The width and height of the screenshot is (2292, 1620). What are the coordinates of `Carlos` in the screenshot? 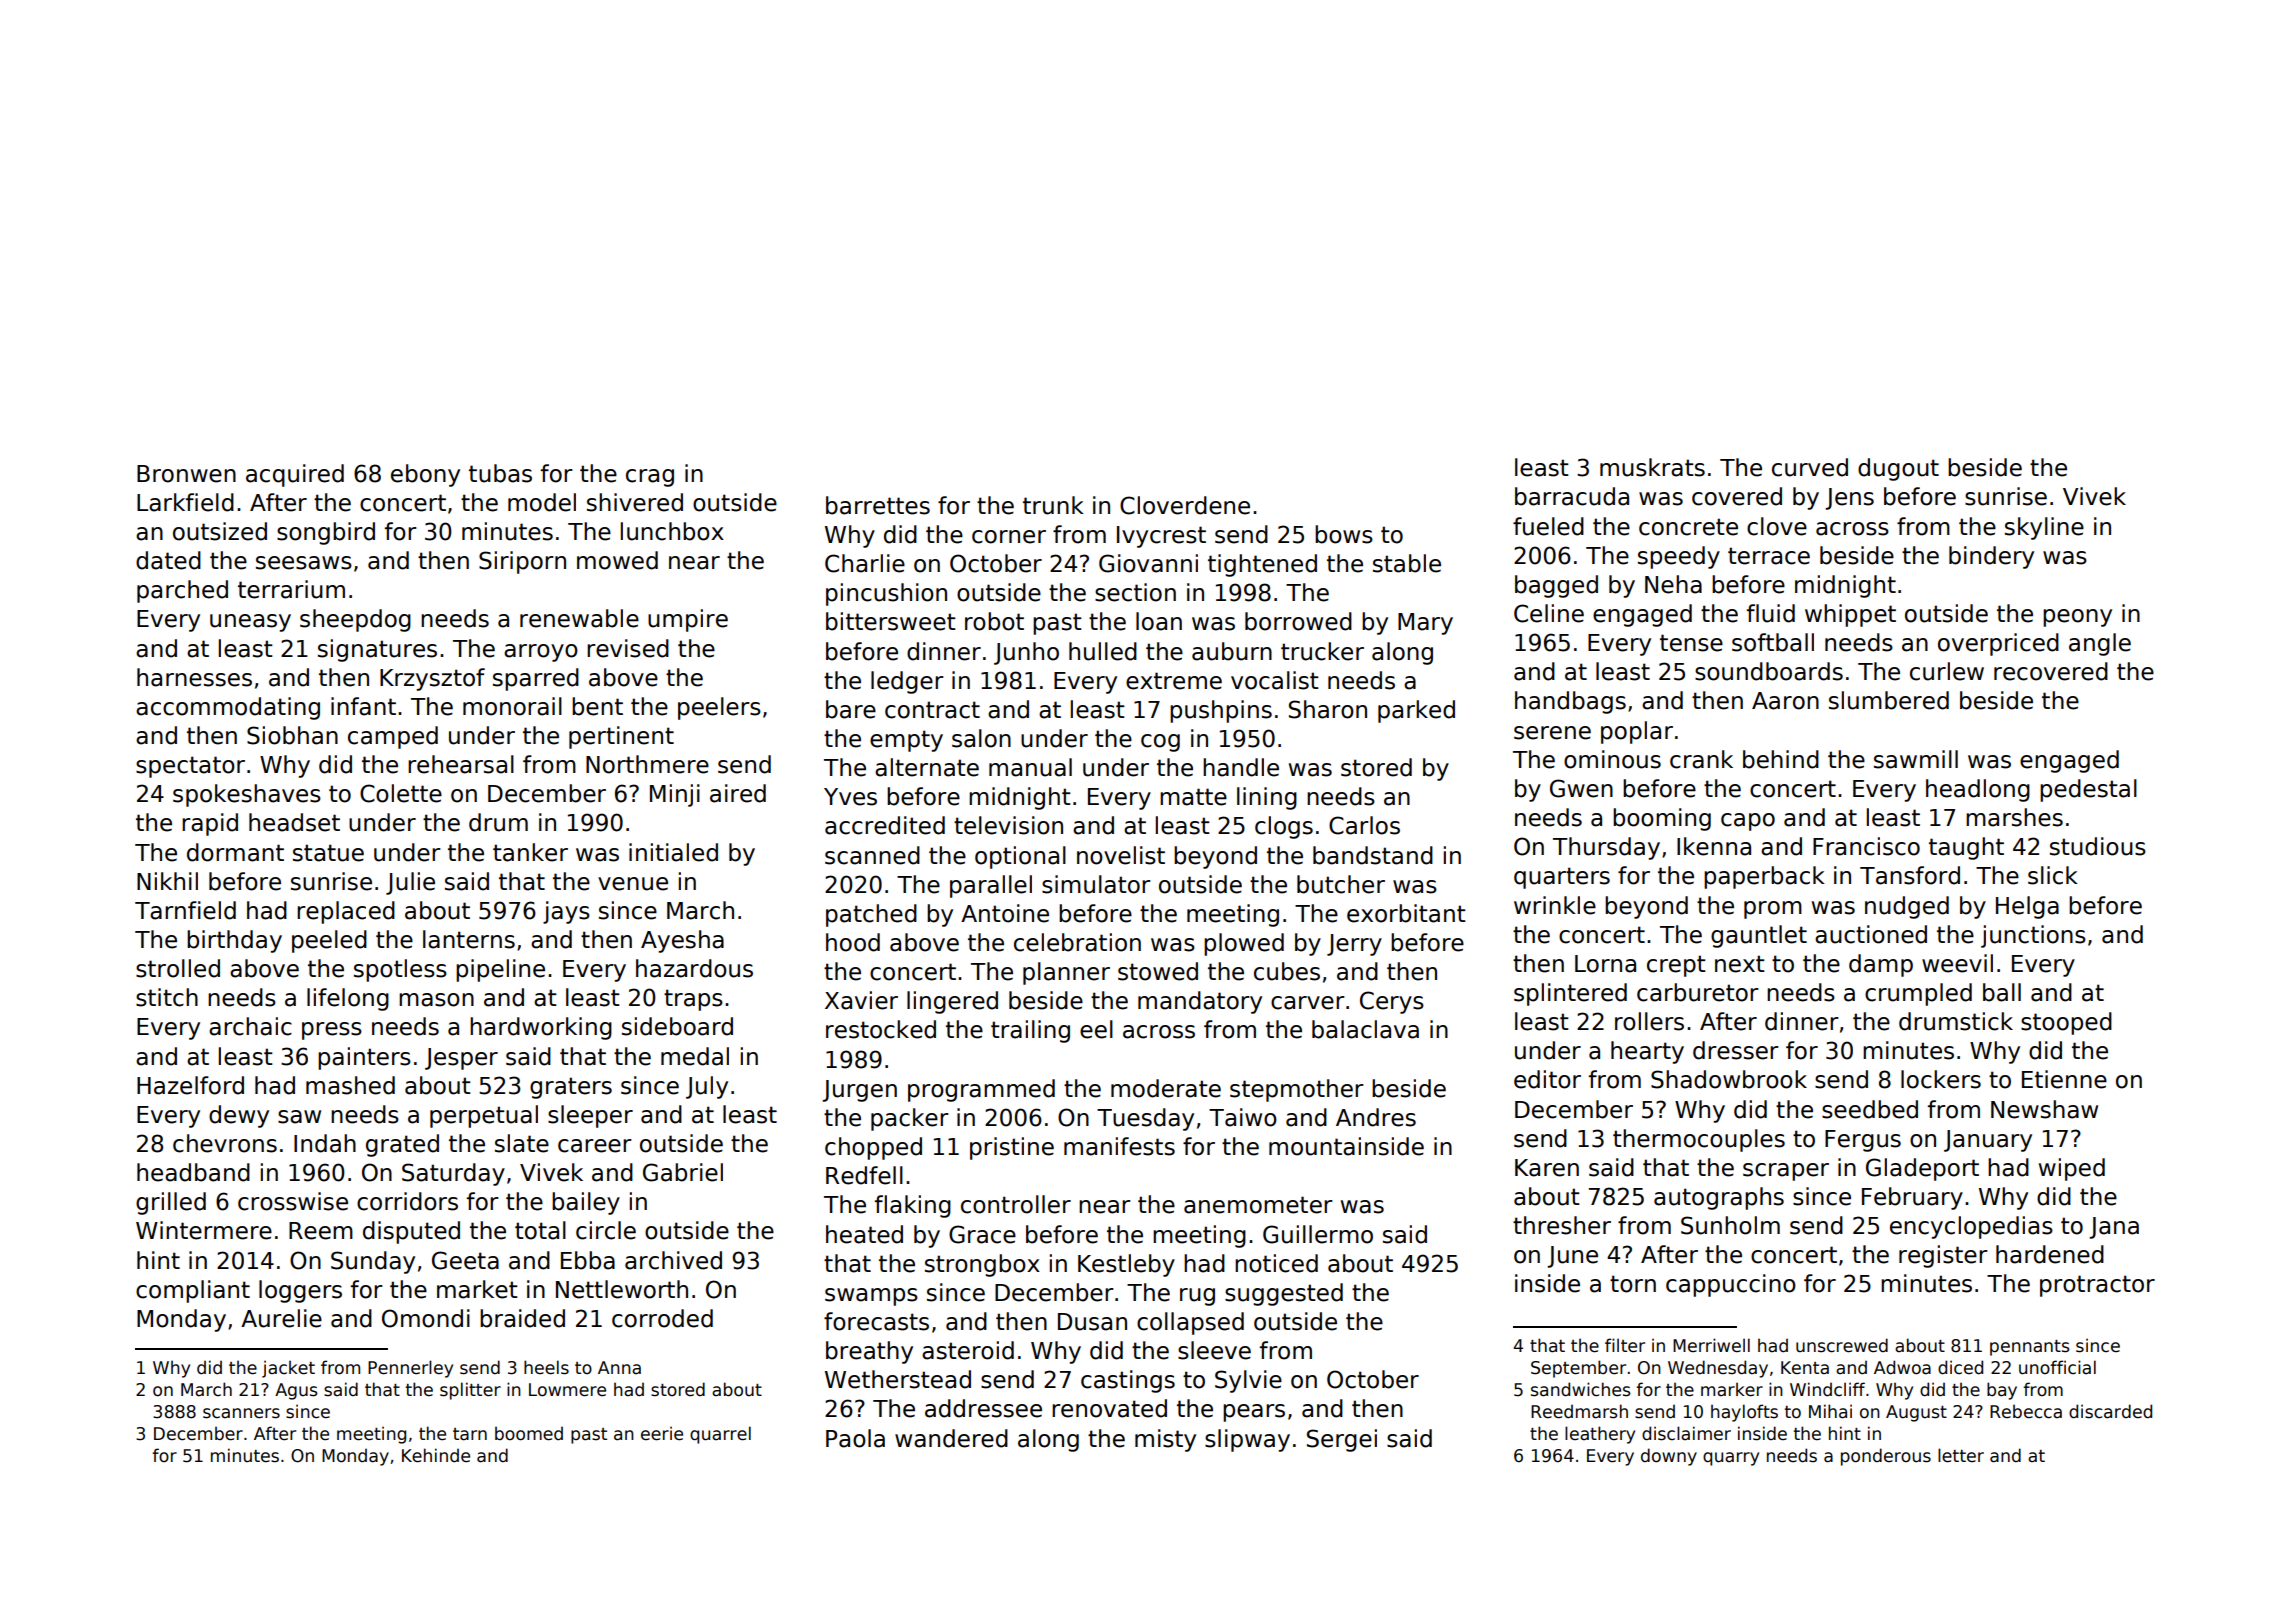 It's located at (1364, 825).
